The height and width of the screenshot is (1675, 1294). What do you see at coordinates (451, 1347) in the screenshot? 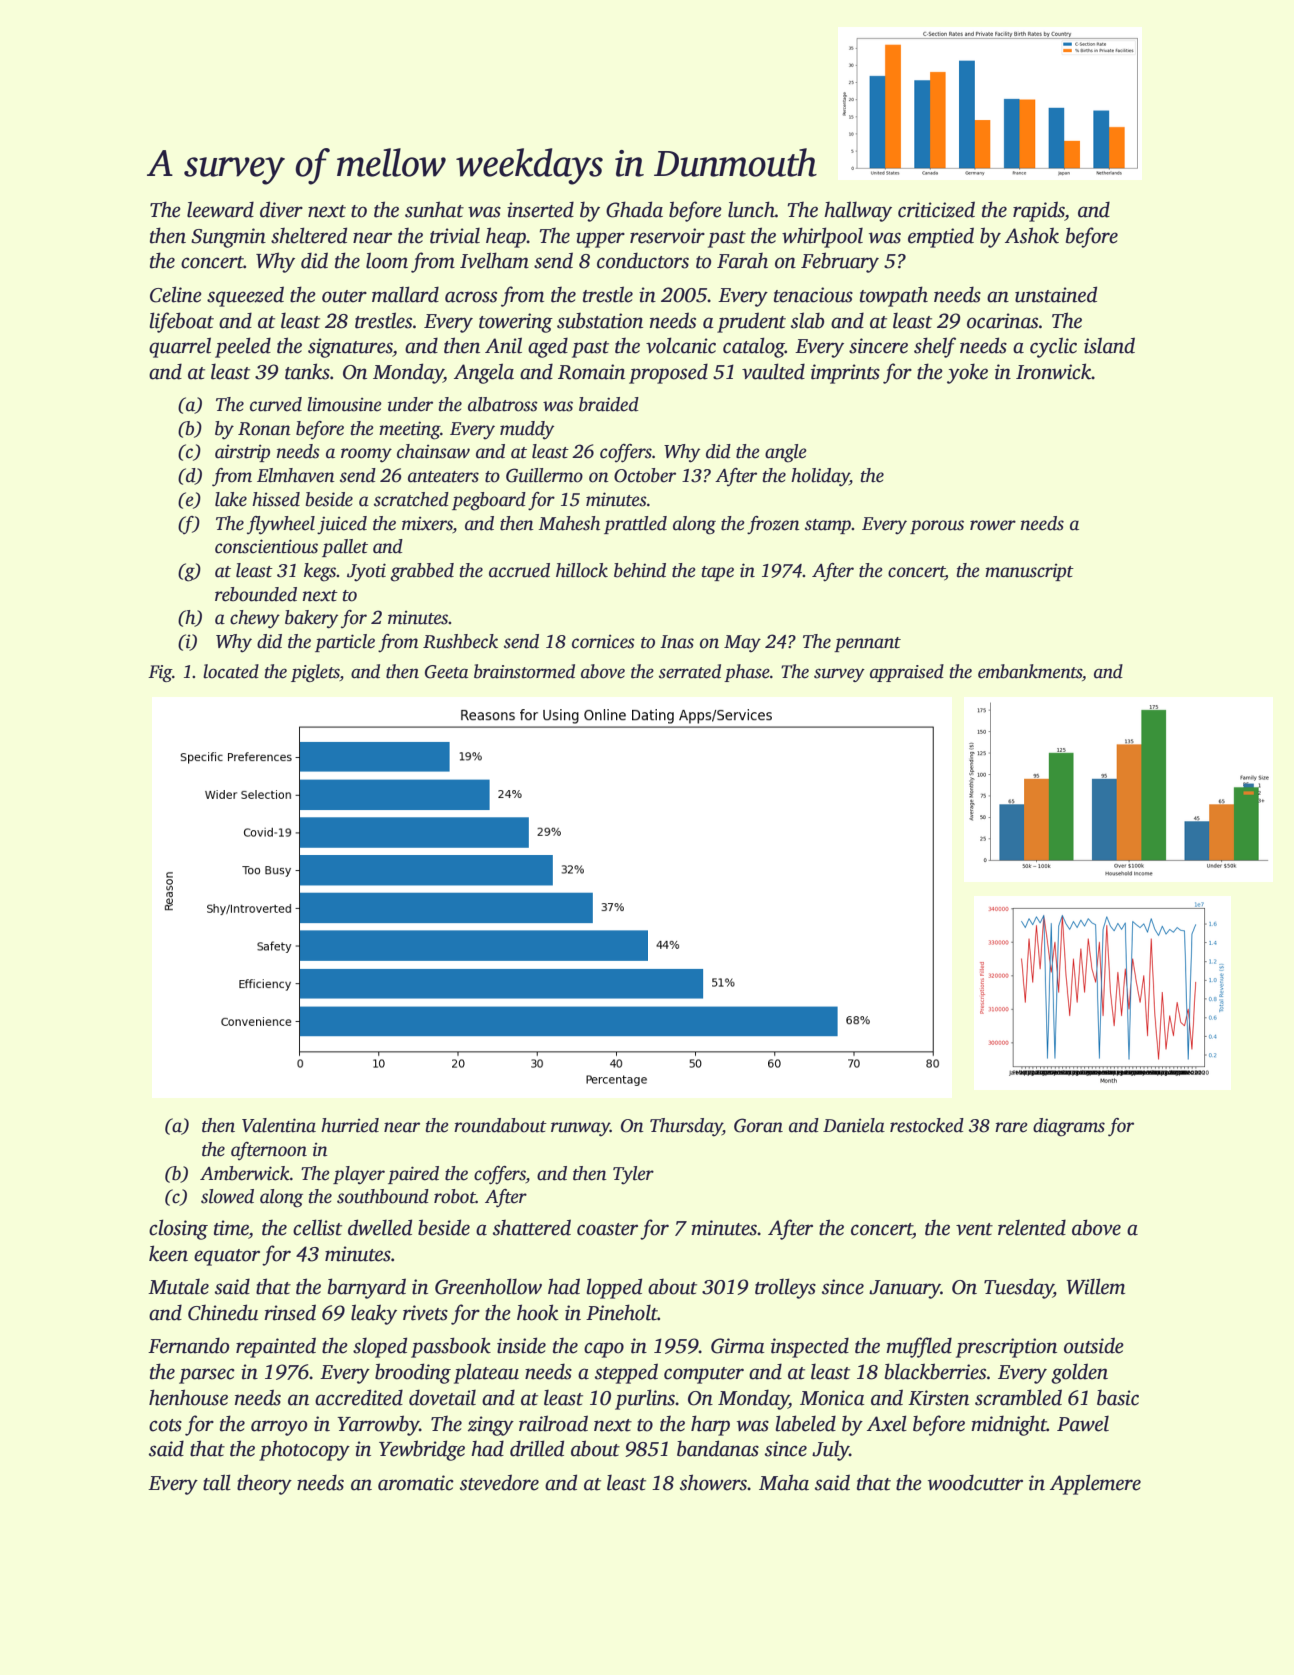
I see `passbook` at bounding box center [451, 1347].
